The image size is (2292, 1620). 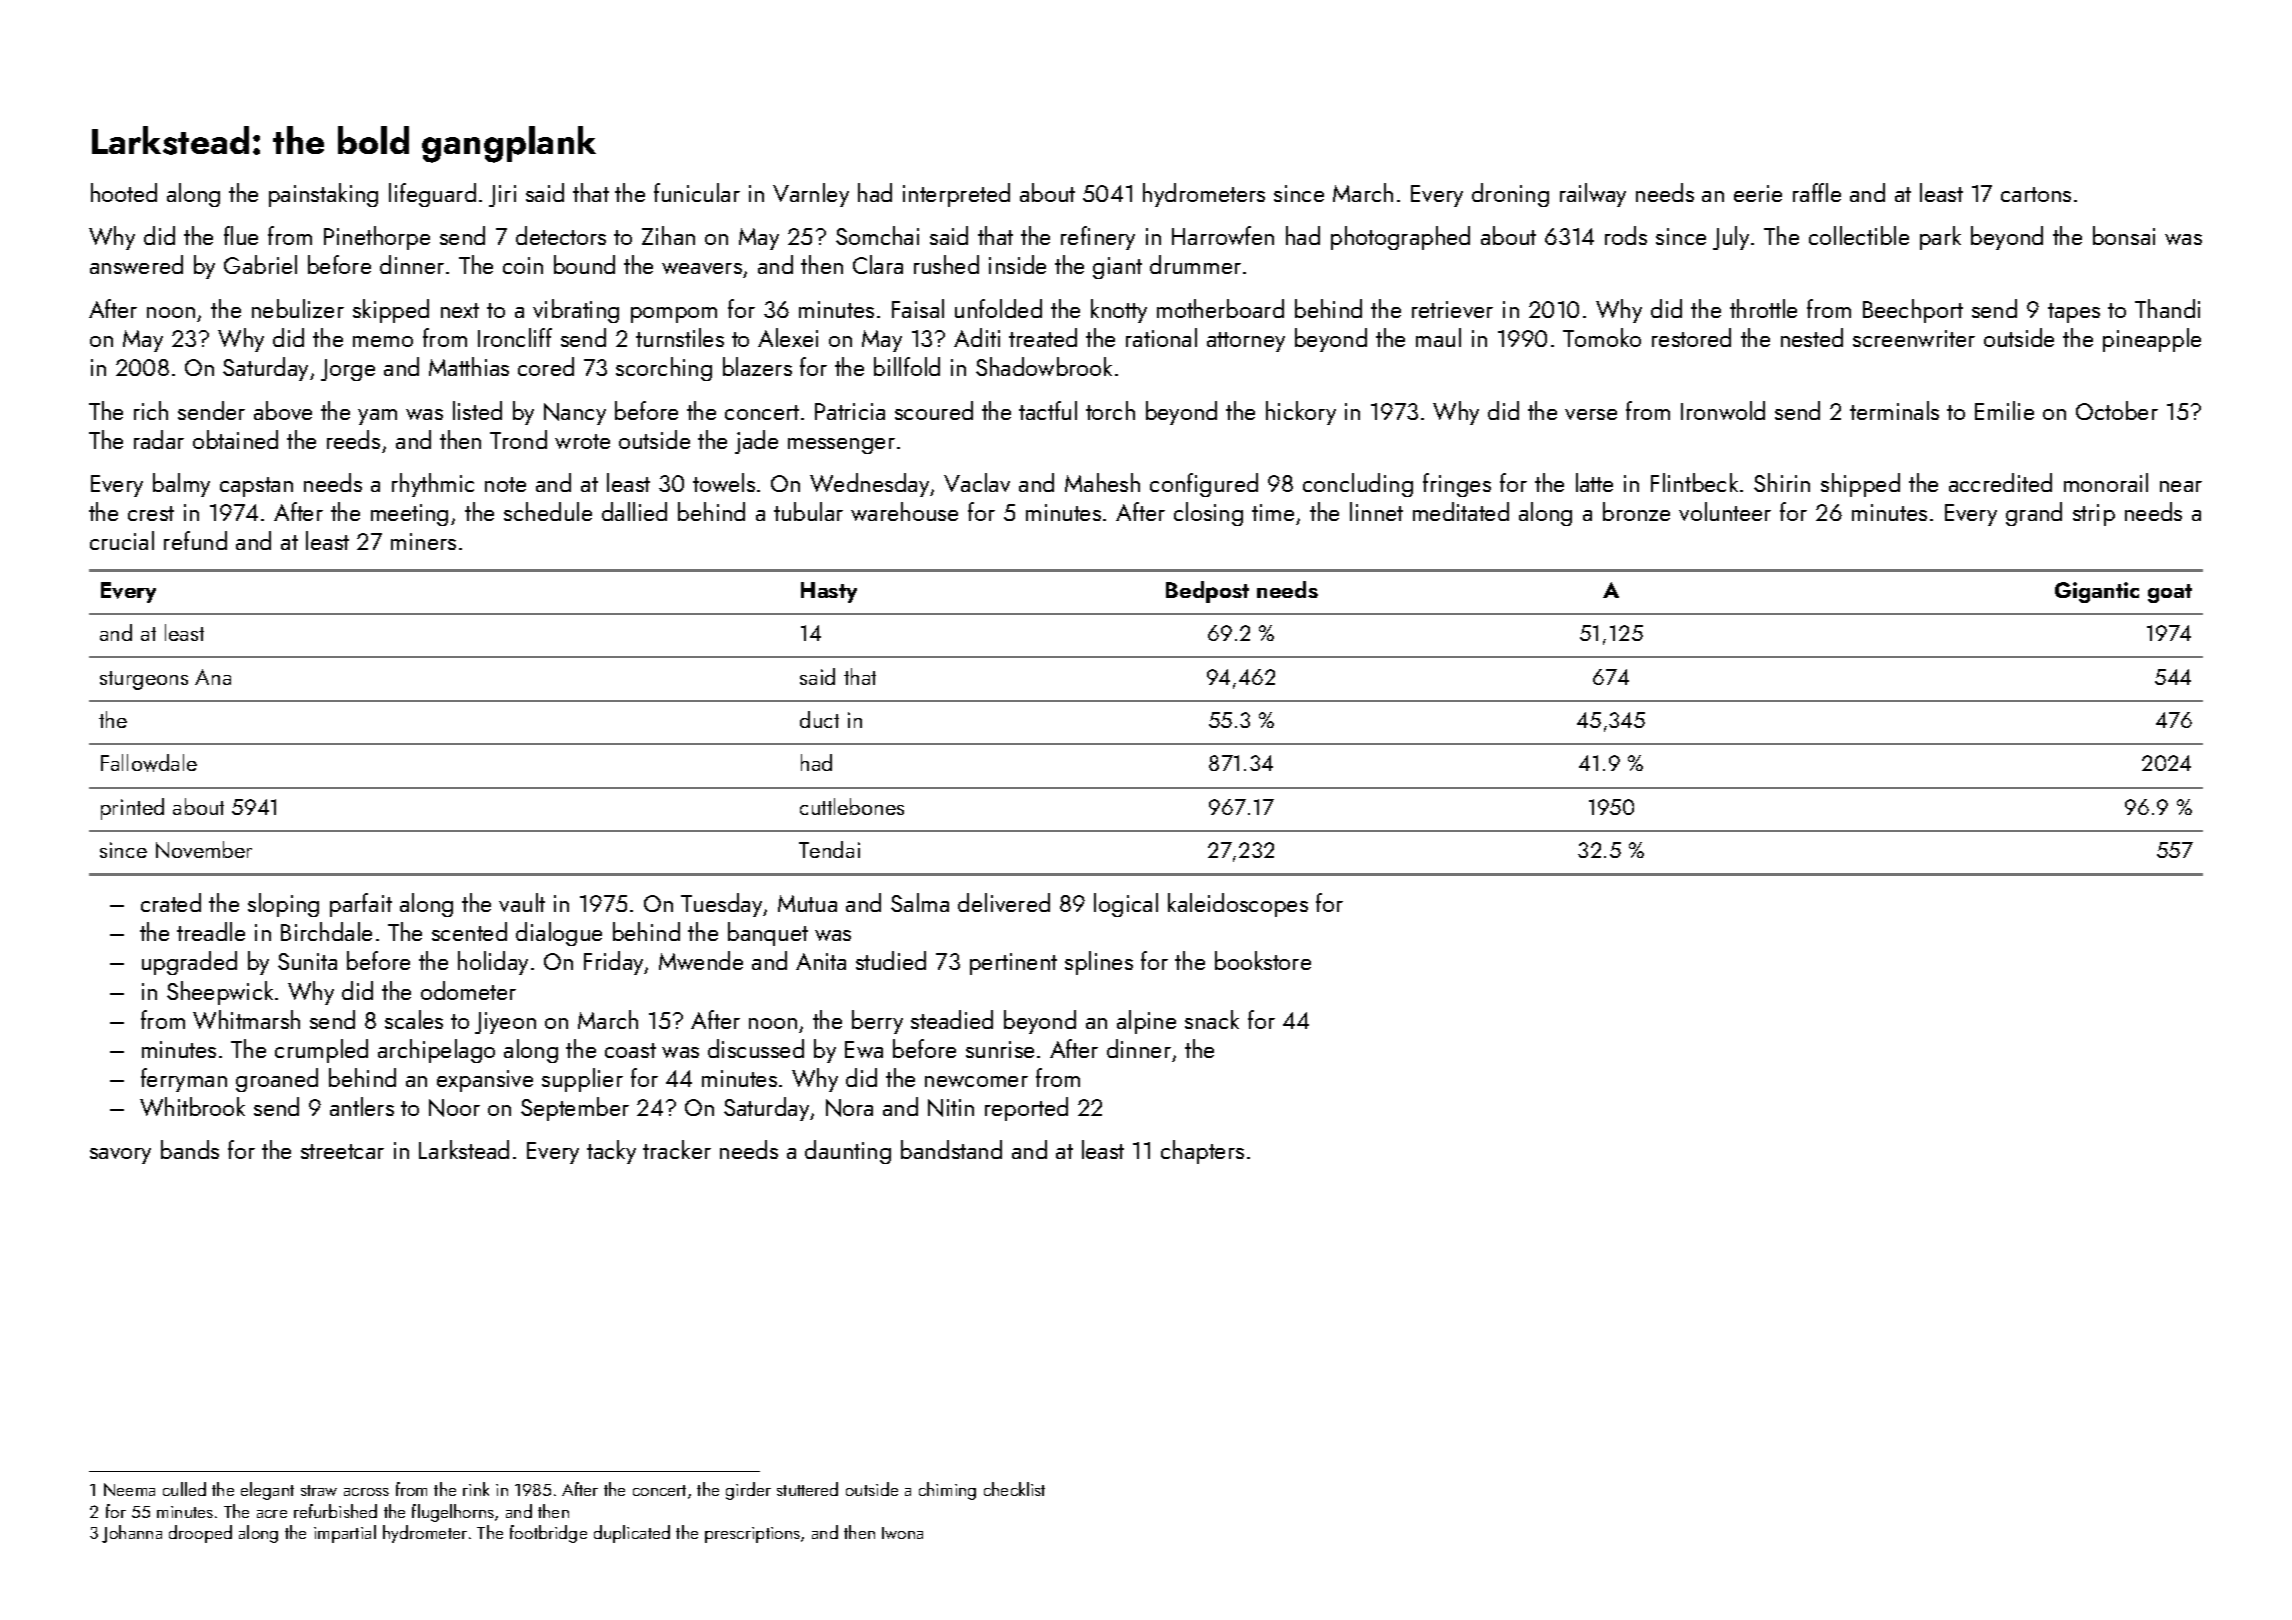 What do you see at coordinates (748, 1491) in the screenshot?
I see `girder` at bounding box center [748, 1491].
